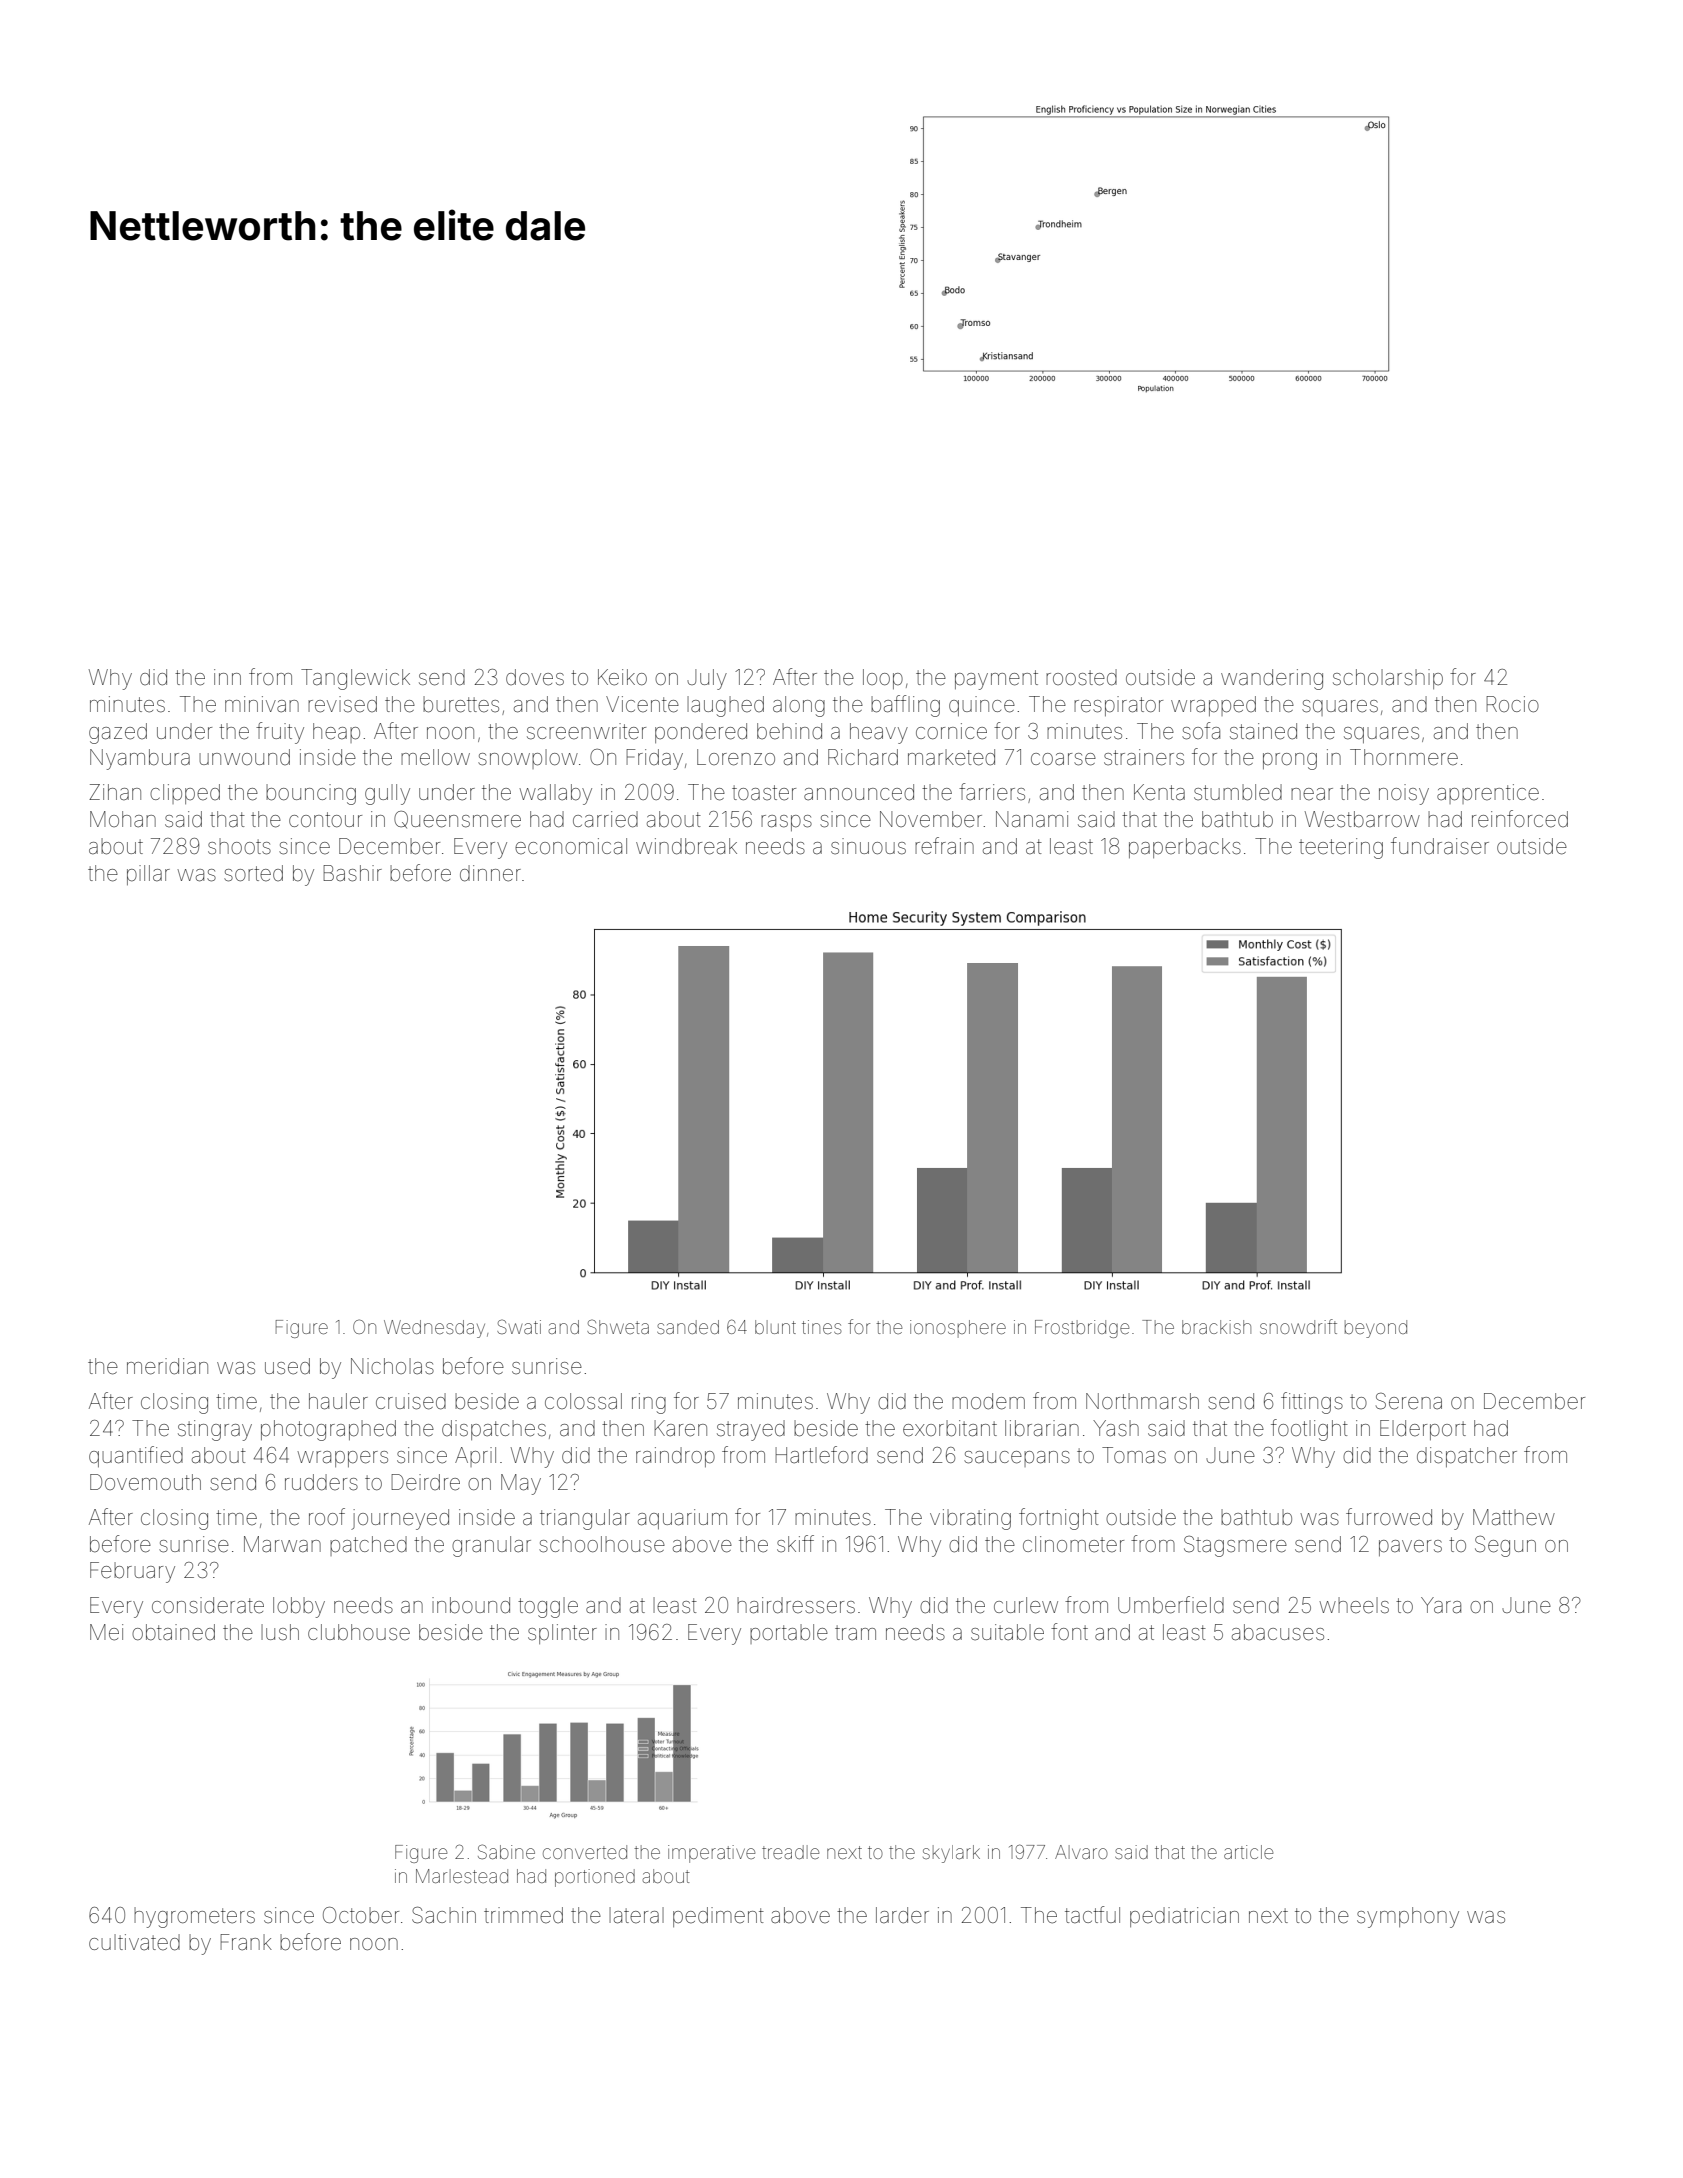 This screenshot has width=1683, height=2178. What do you see at coordinates (1362, 819) in the screenshot?
I see `Westbarrow` at bounding box center [1362, 819].
